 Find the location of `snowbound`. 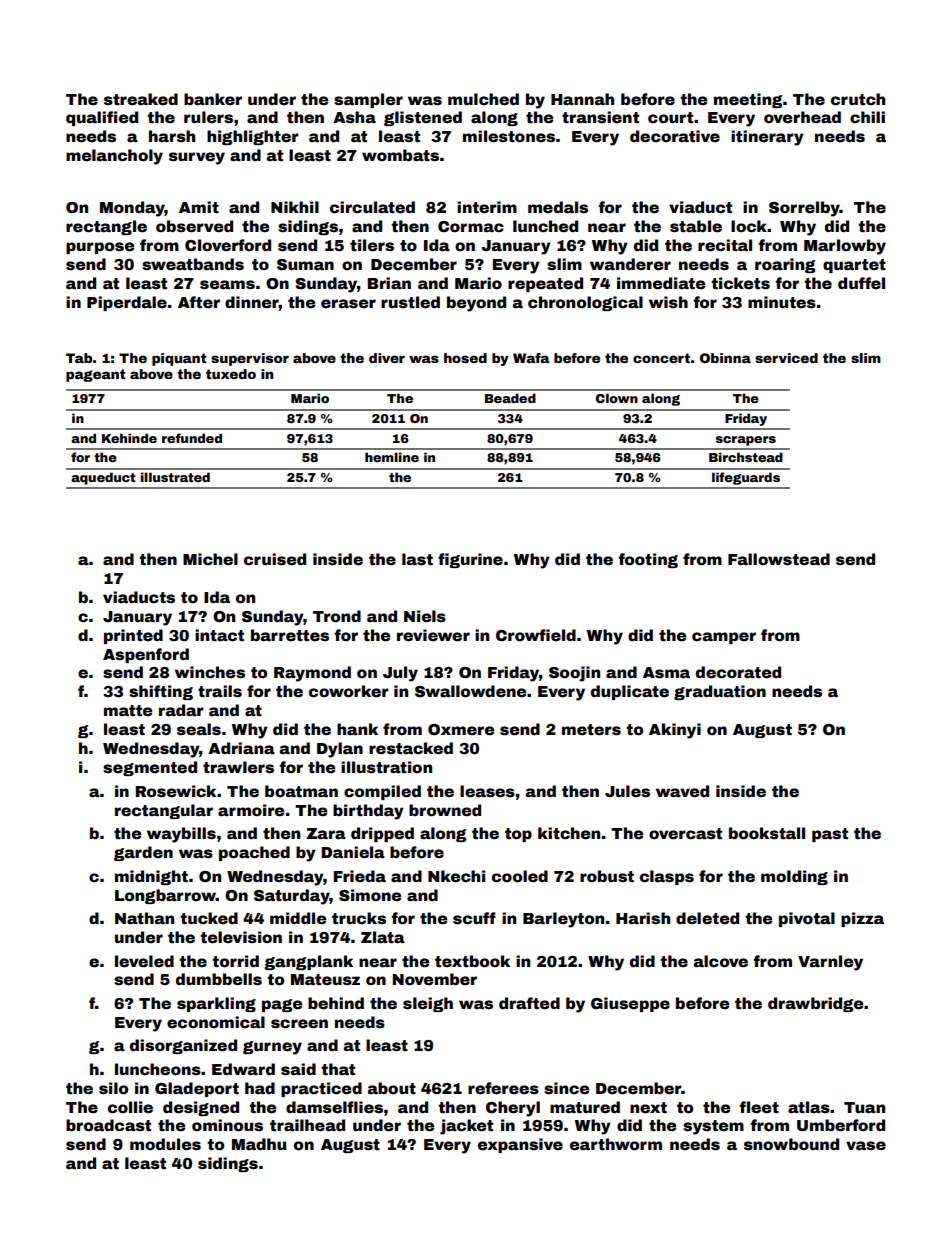

snowbound is located at coordinates (791, 1144).
